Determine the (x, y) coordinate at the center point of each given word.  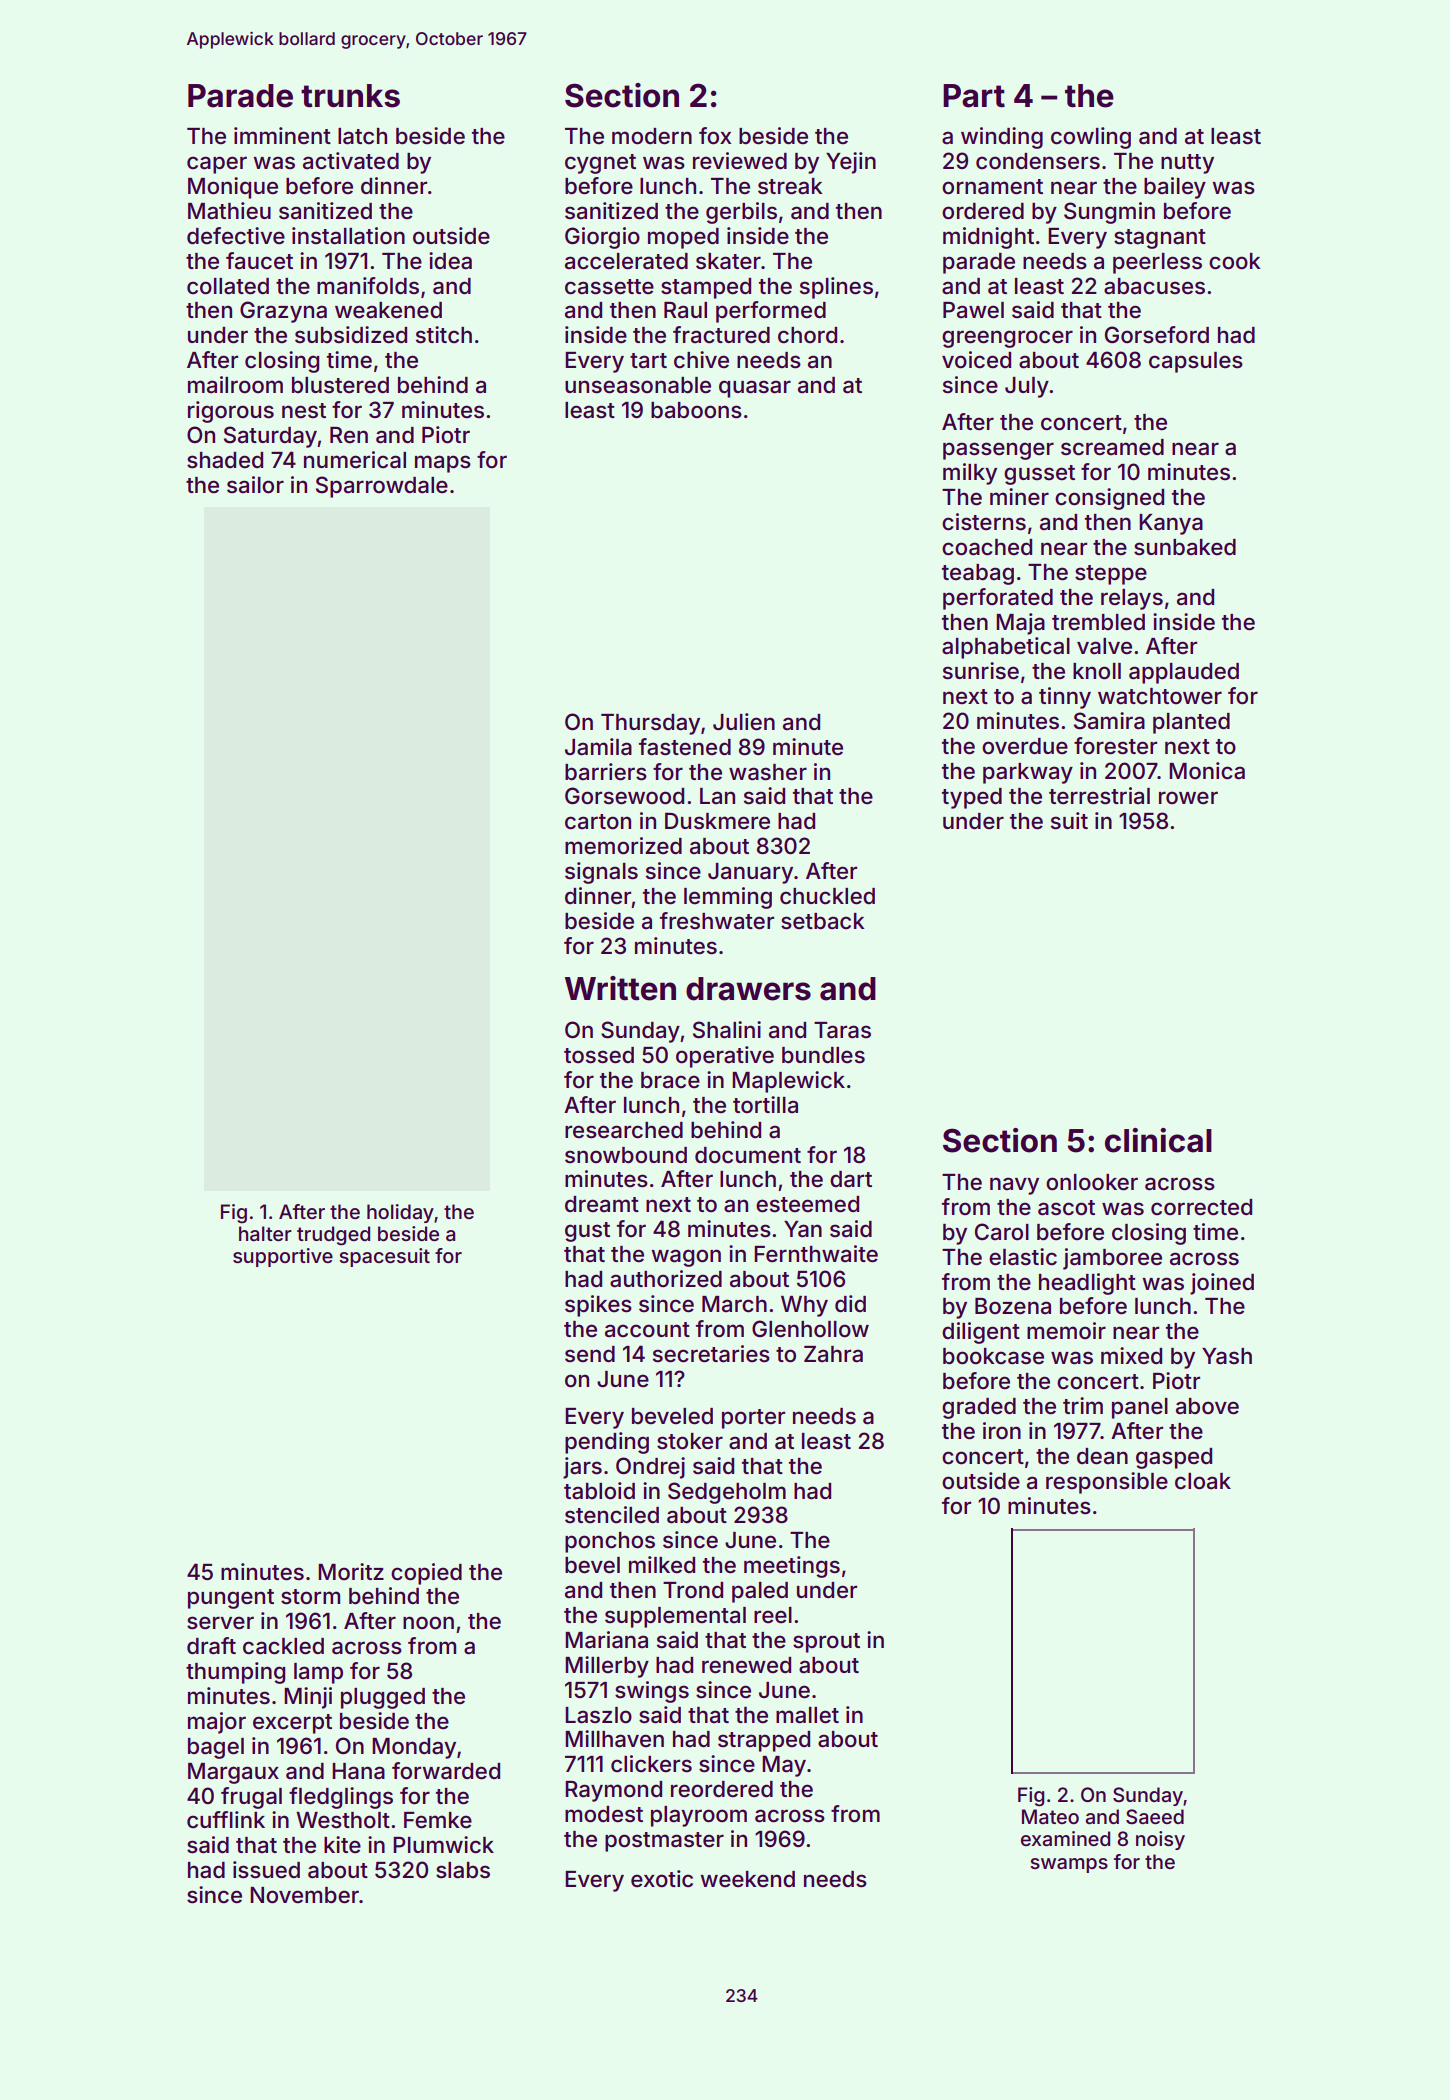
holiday (400, 1213)
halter (265, 1233)
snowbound (626, 1155)
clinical (1158, 1140)
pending (607, 1443)
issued (266, 1870)
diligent (981, 1333)
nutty (1187, 164)
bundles (823, 1055)
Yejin (851, 163)
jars (582, 1468)
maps (443, 464)
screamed (1112, 447)
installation (348, 236)
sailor (255, 485)
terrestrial (1099, 796)
